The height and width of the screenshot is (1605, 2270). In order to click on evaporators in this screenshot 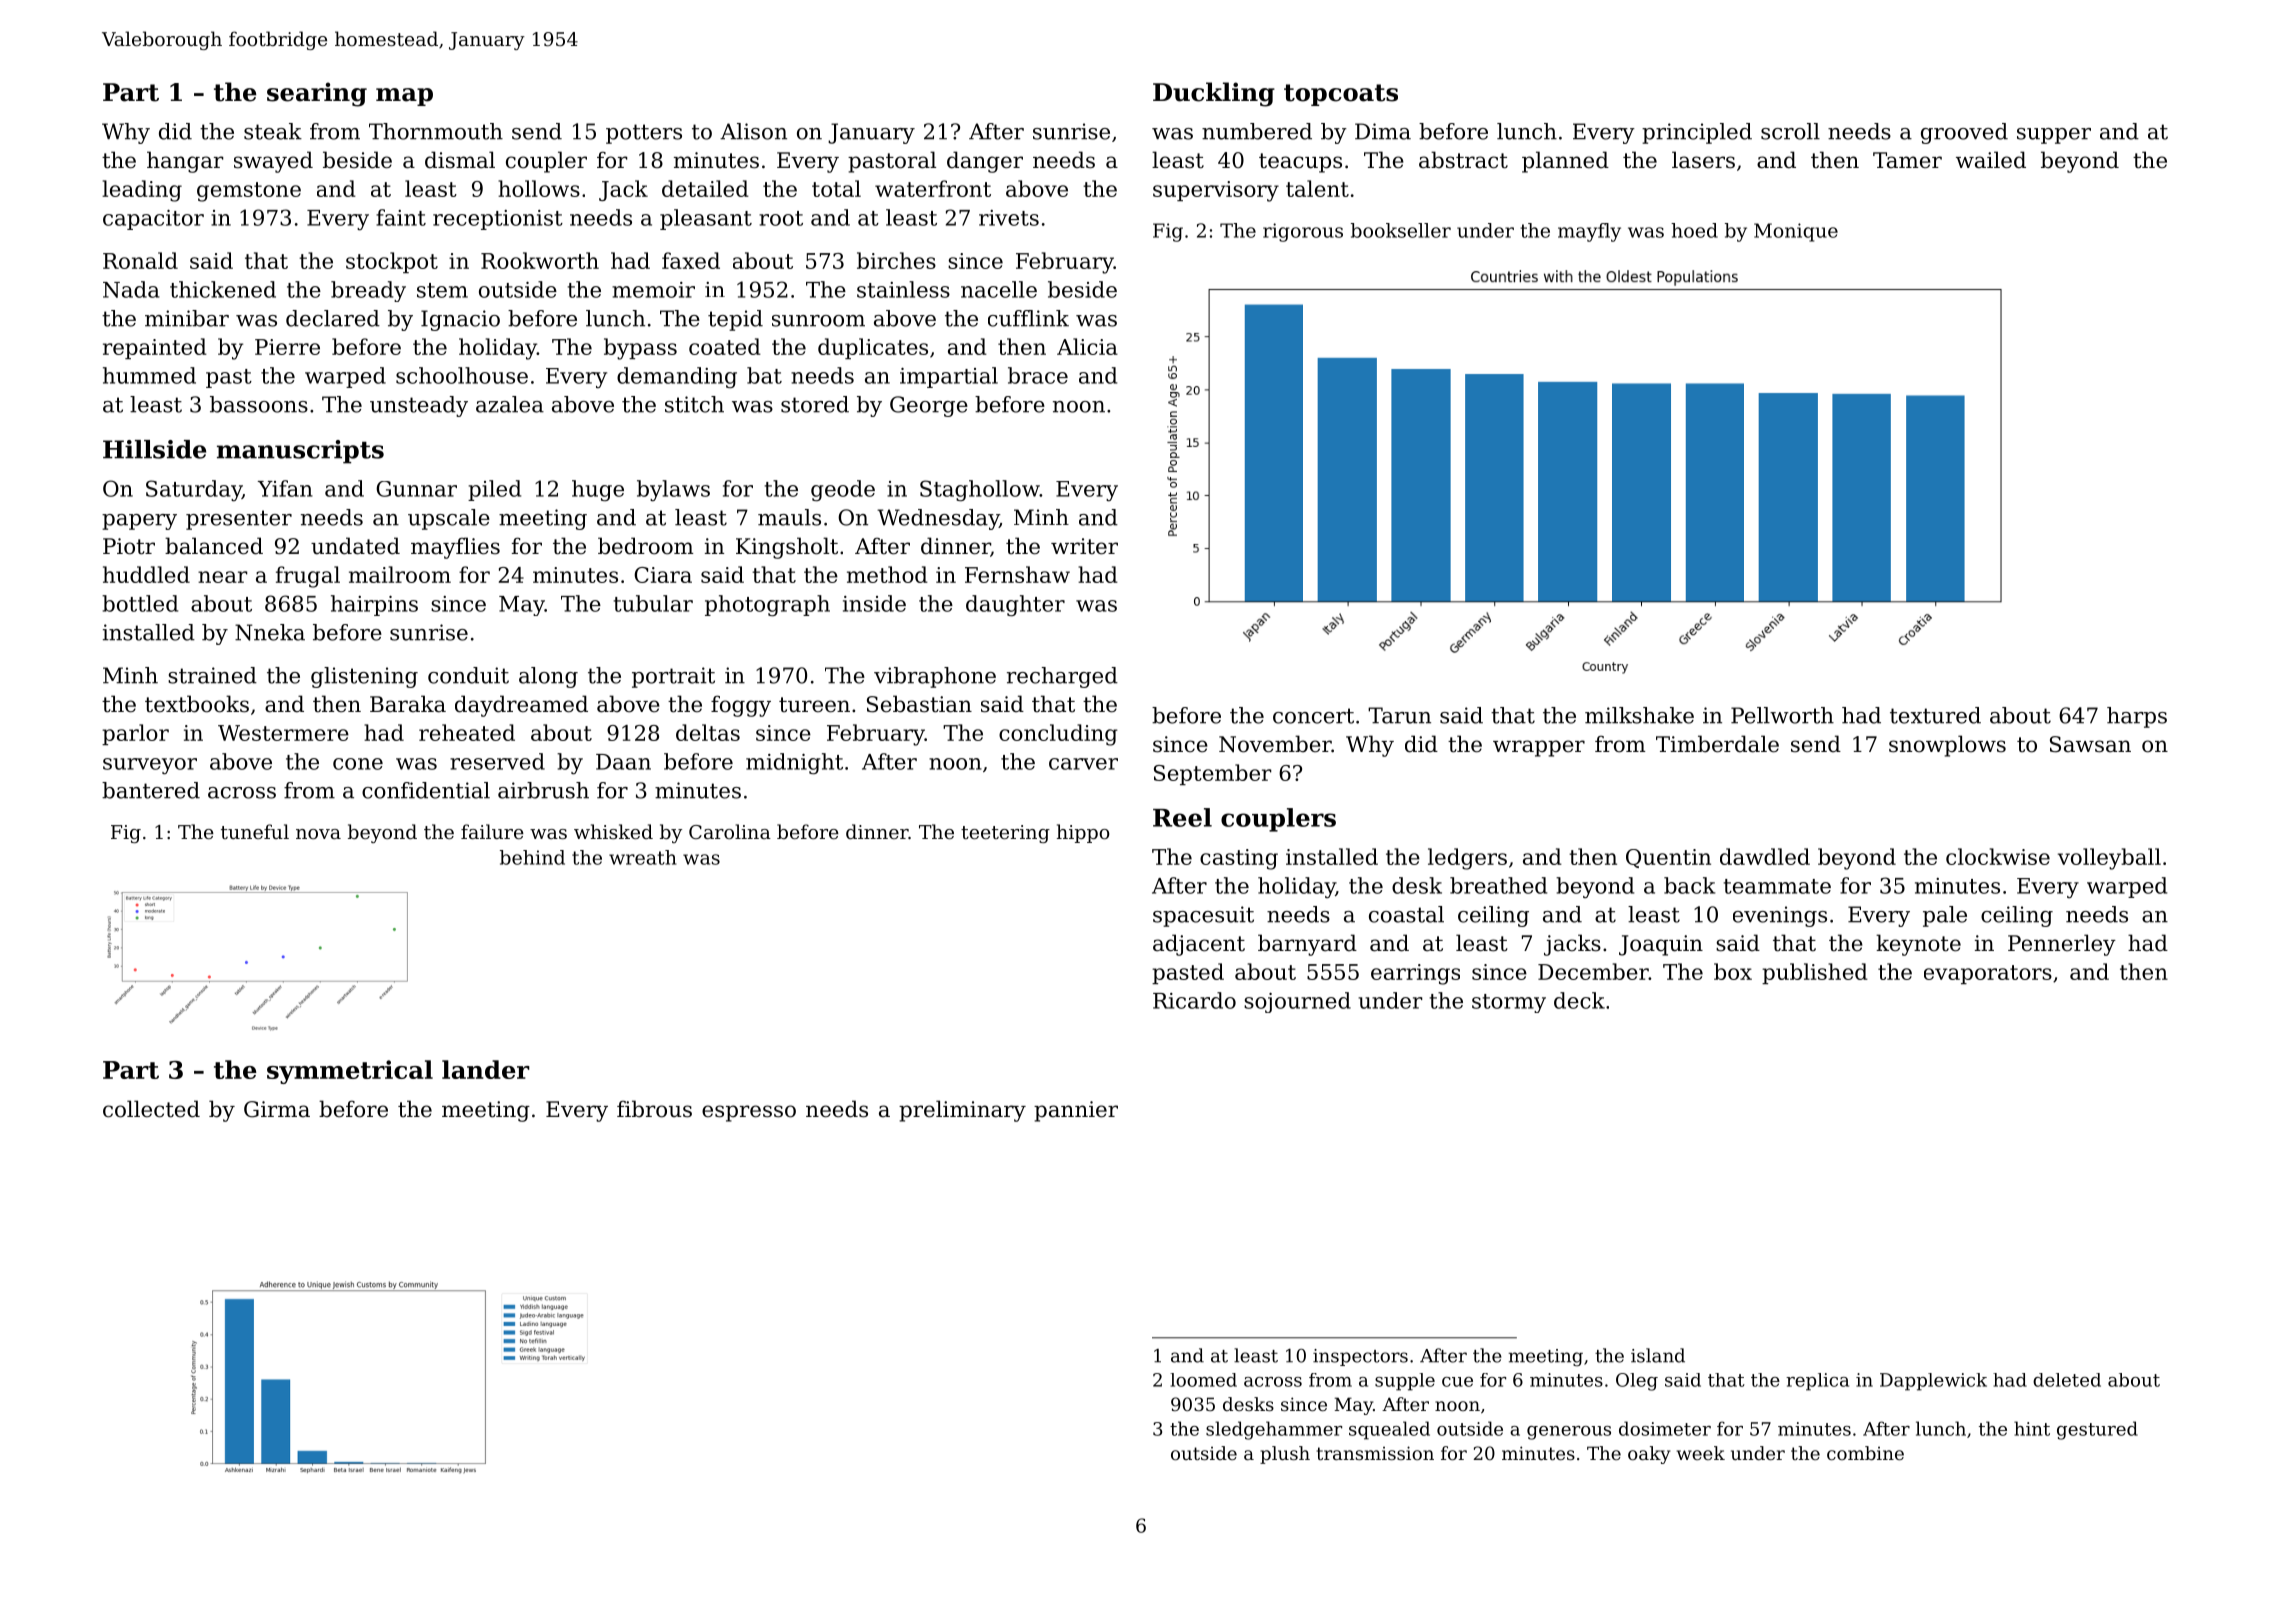, I will do `click(1988, 974)`.
